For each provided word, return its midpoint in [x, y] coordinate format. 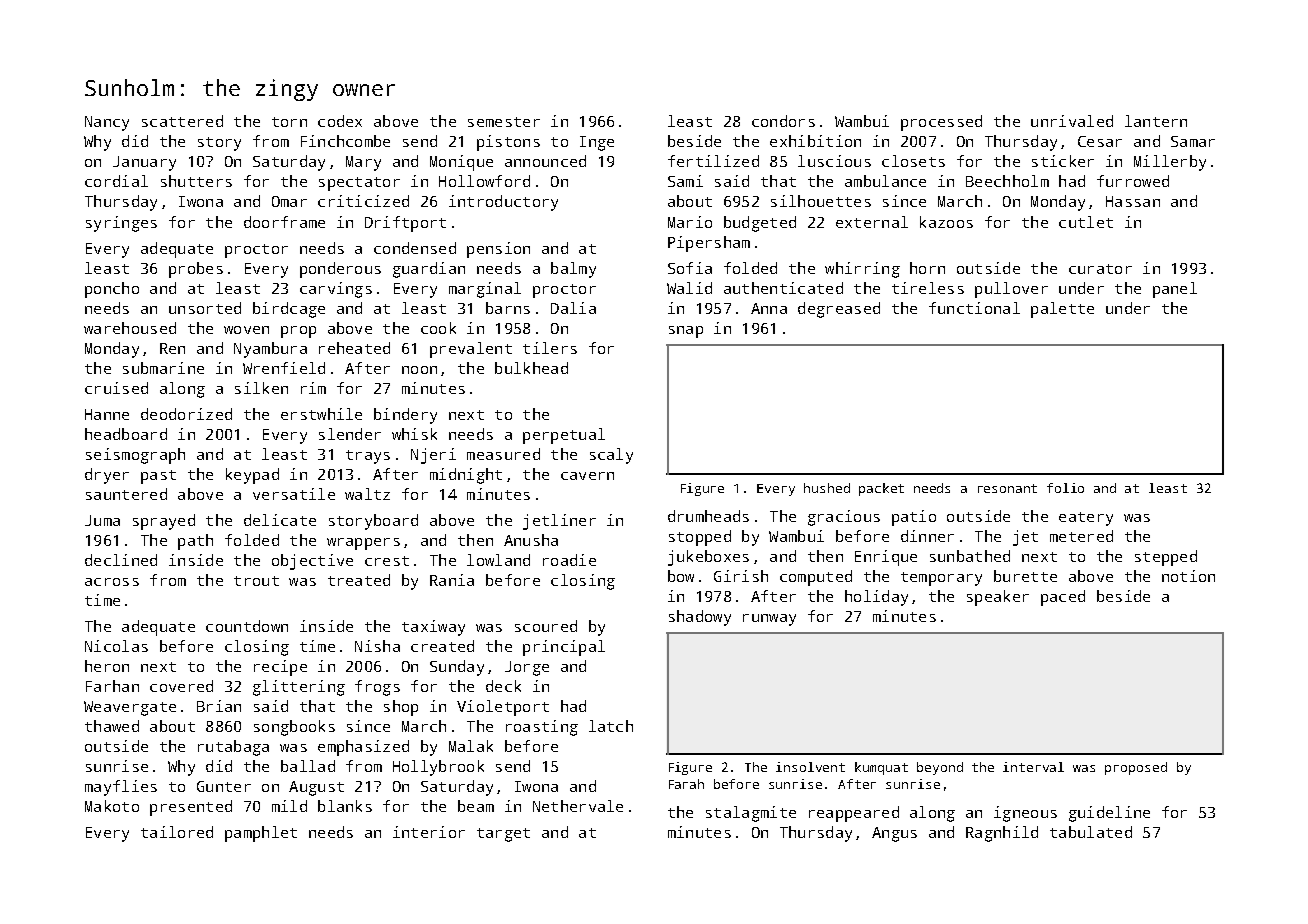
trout [256, 581]
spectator [359, 184]
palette [1062, 310]
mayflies [121, 788]
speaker [998, 598]
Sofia [690, 268]
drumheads [708, 516]
